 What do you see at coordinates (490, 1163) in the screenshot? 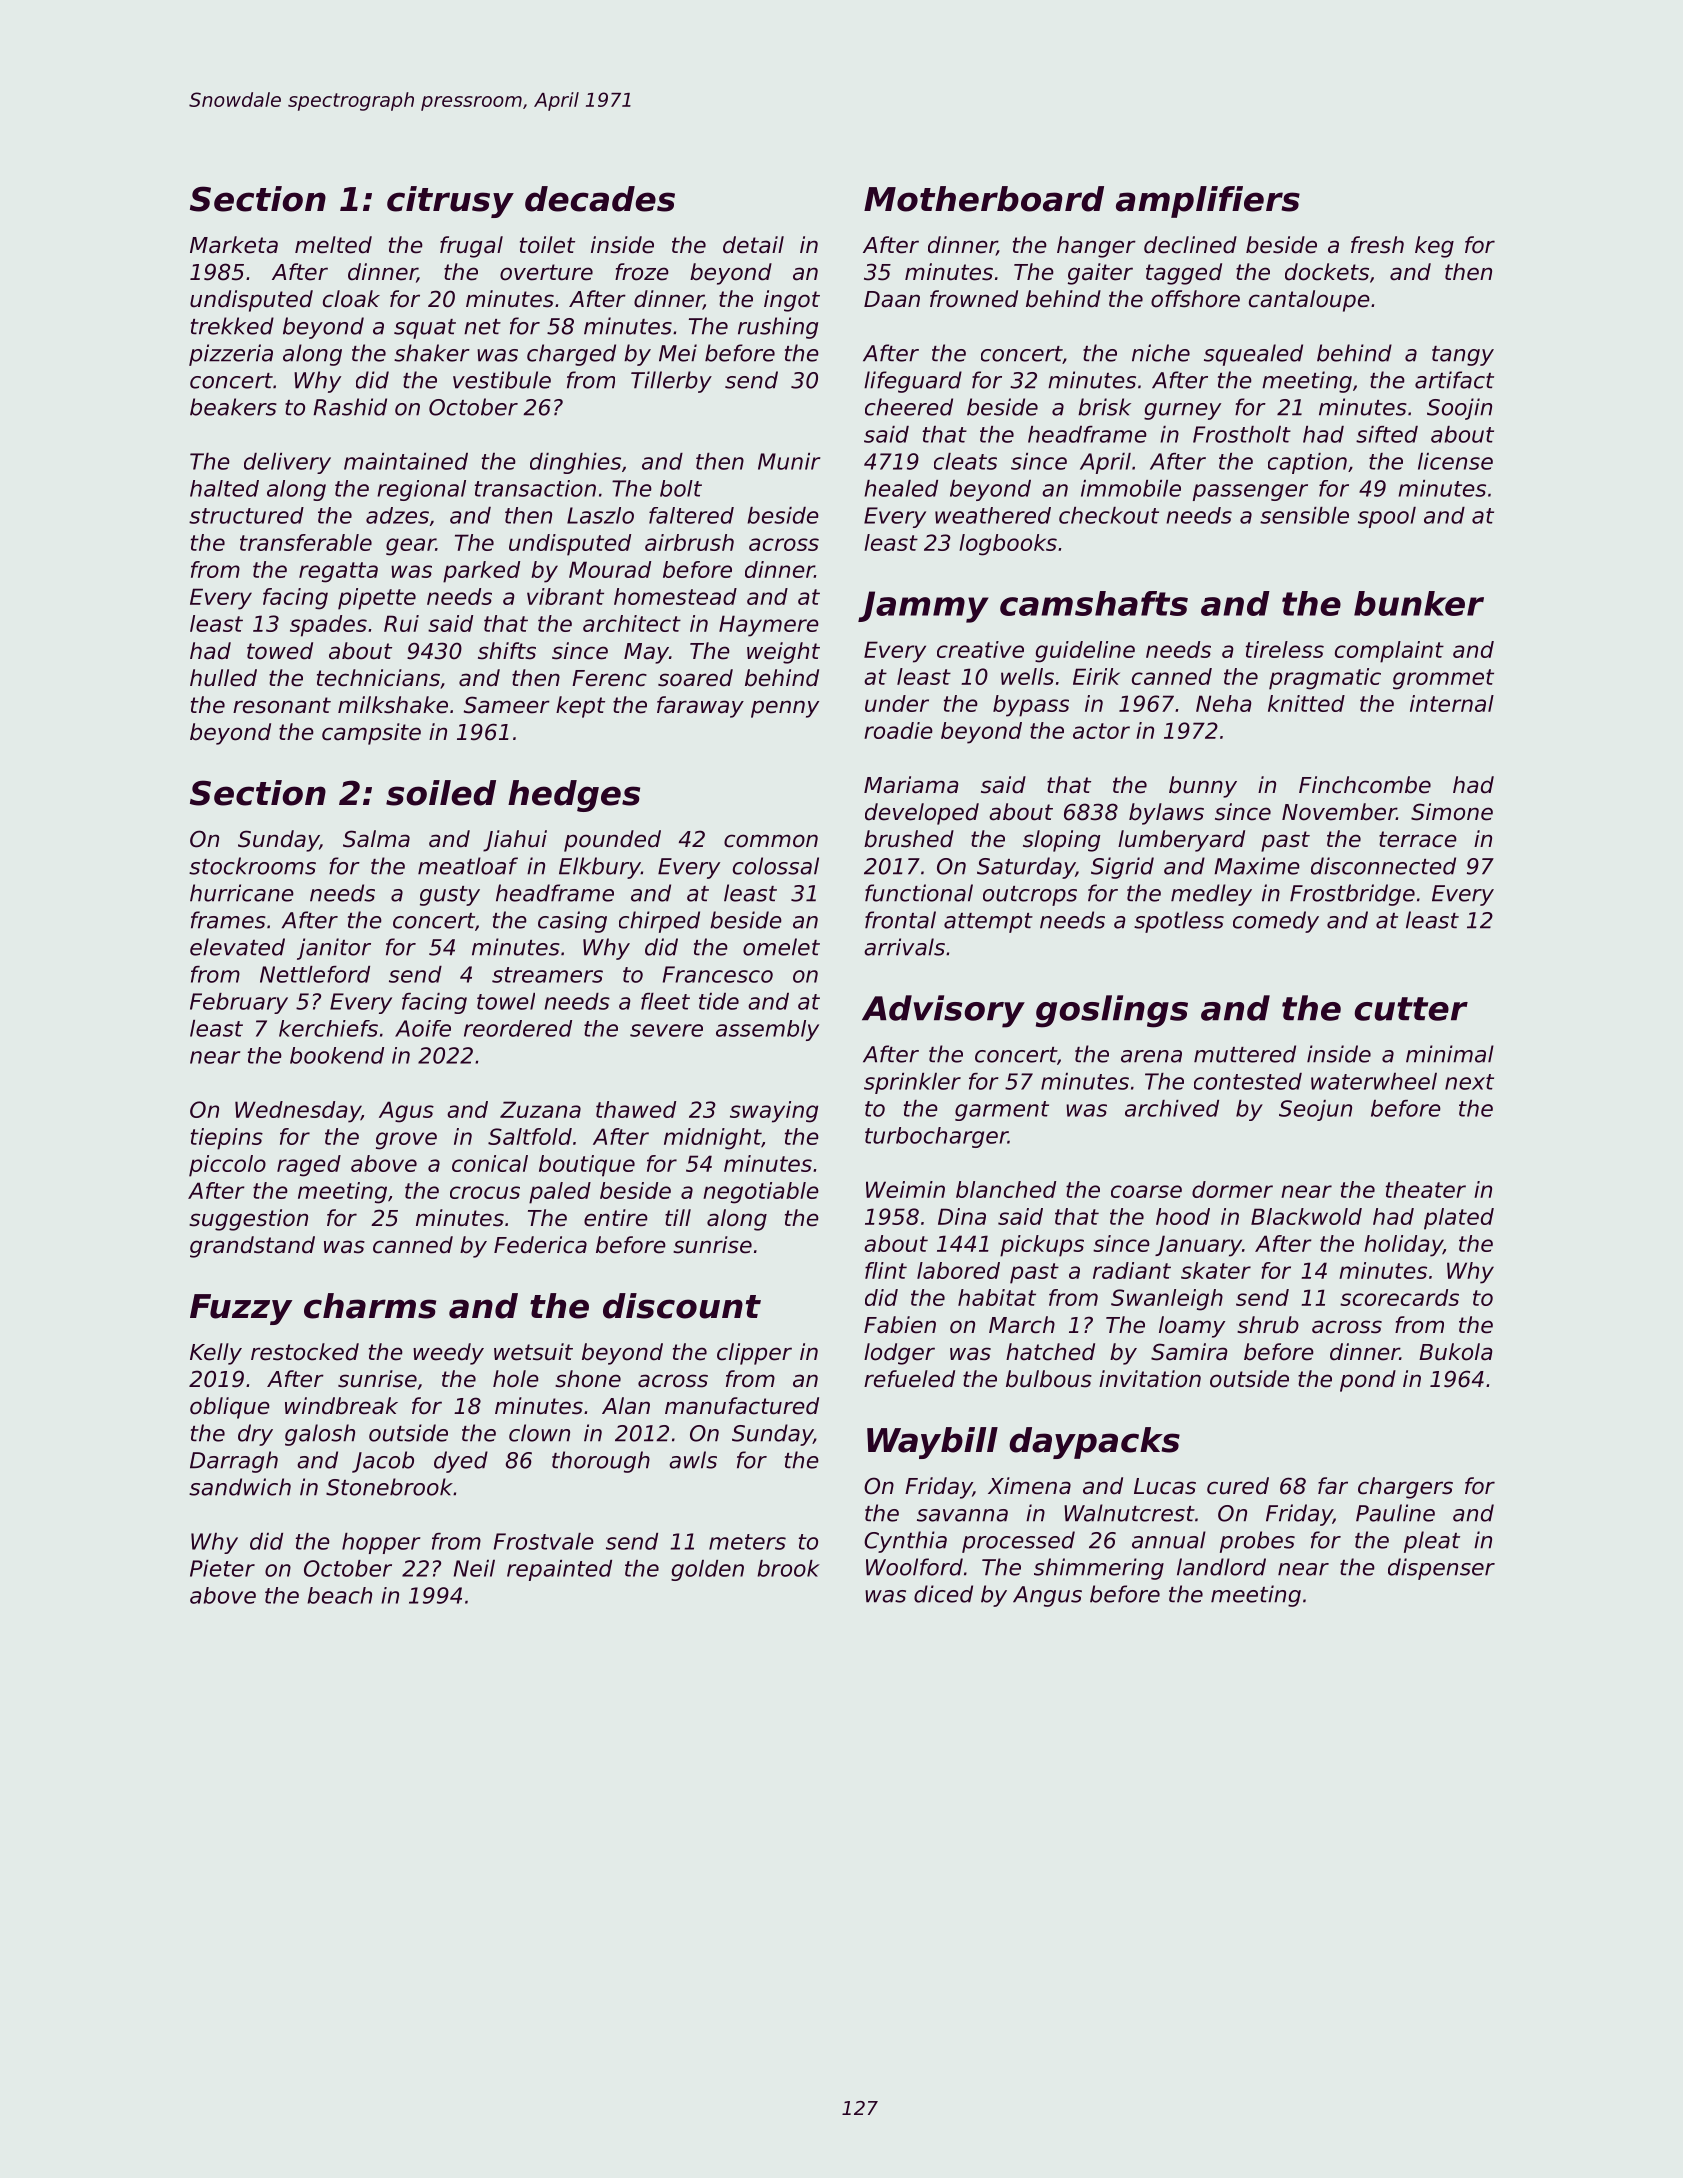
I see `conical` at bounding box center [490, 1163].
